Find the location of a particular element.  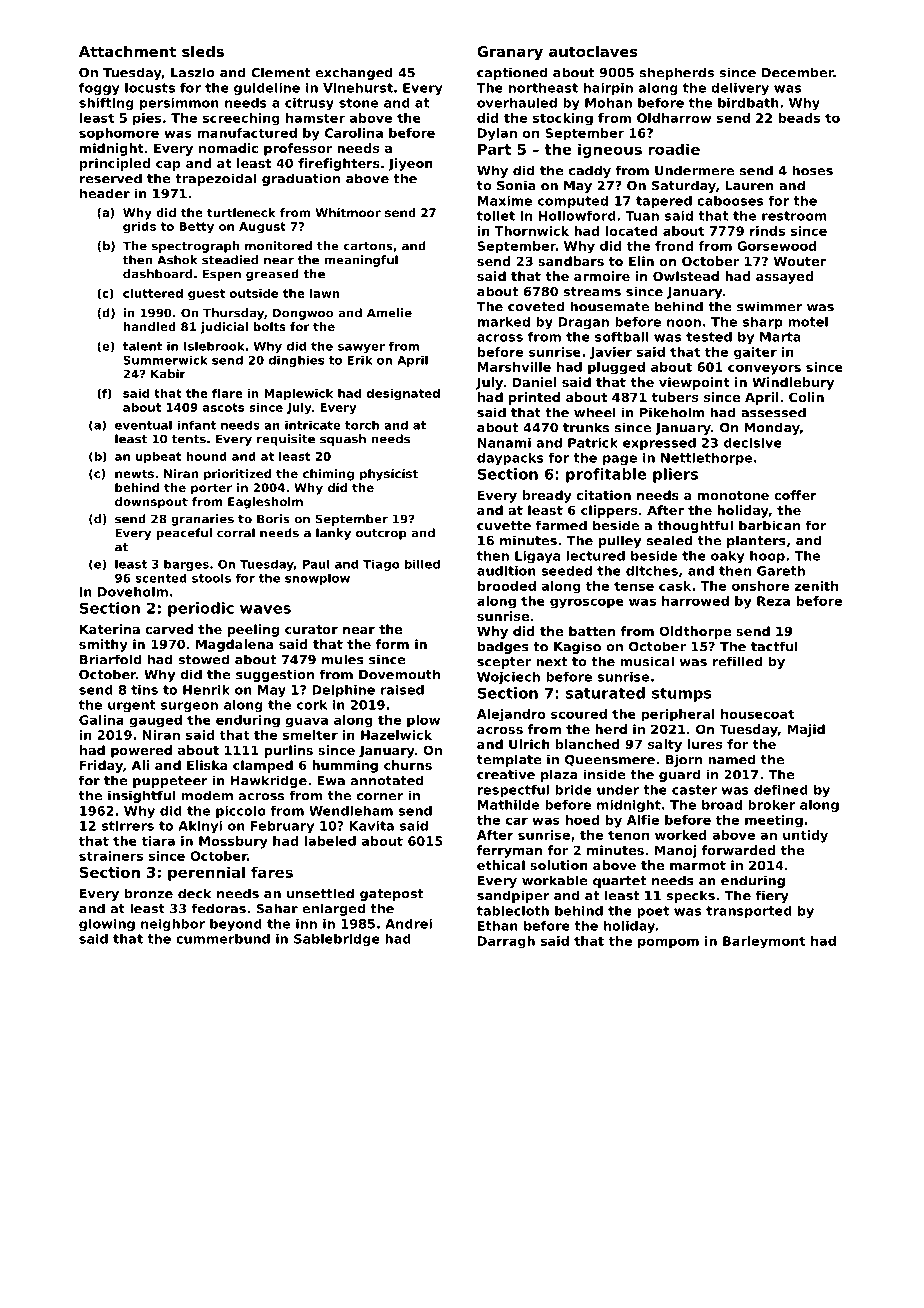

strainers is located at coordinates (111, 856).
